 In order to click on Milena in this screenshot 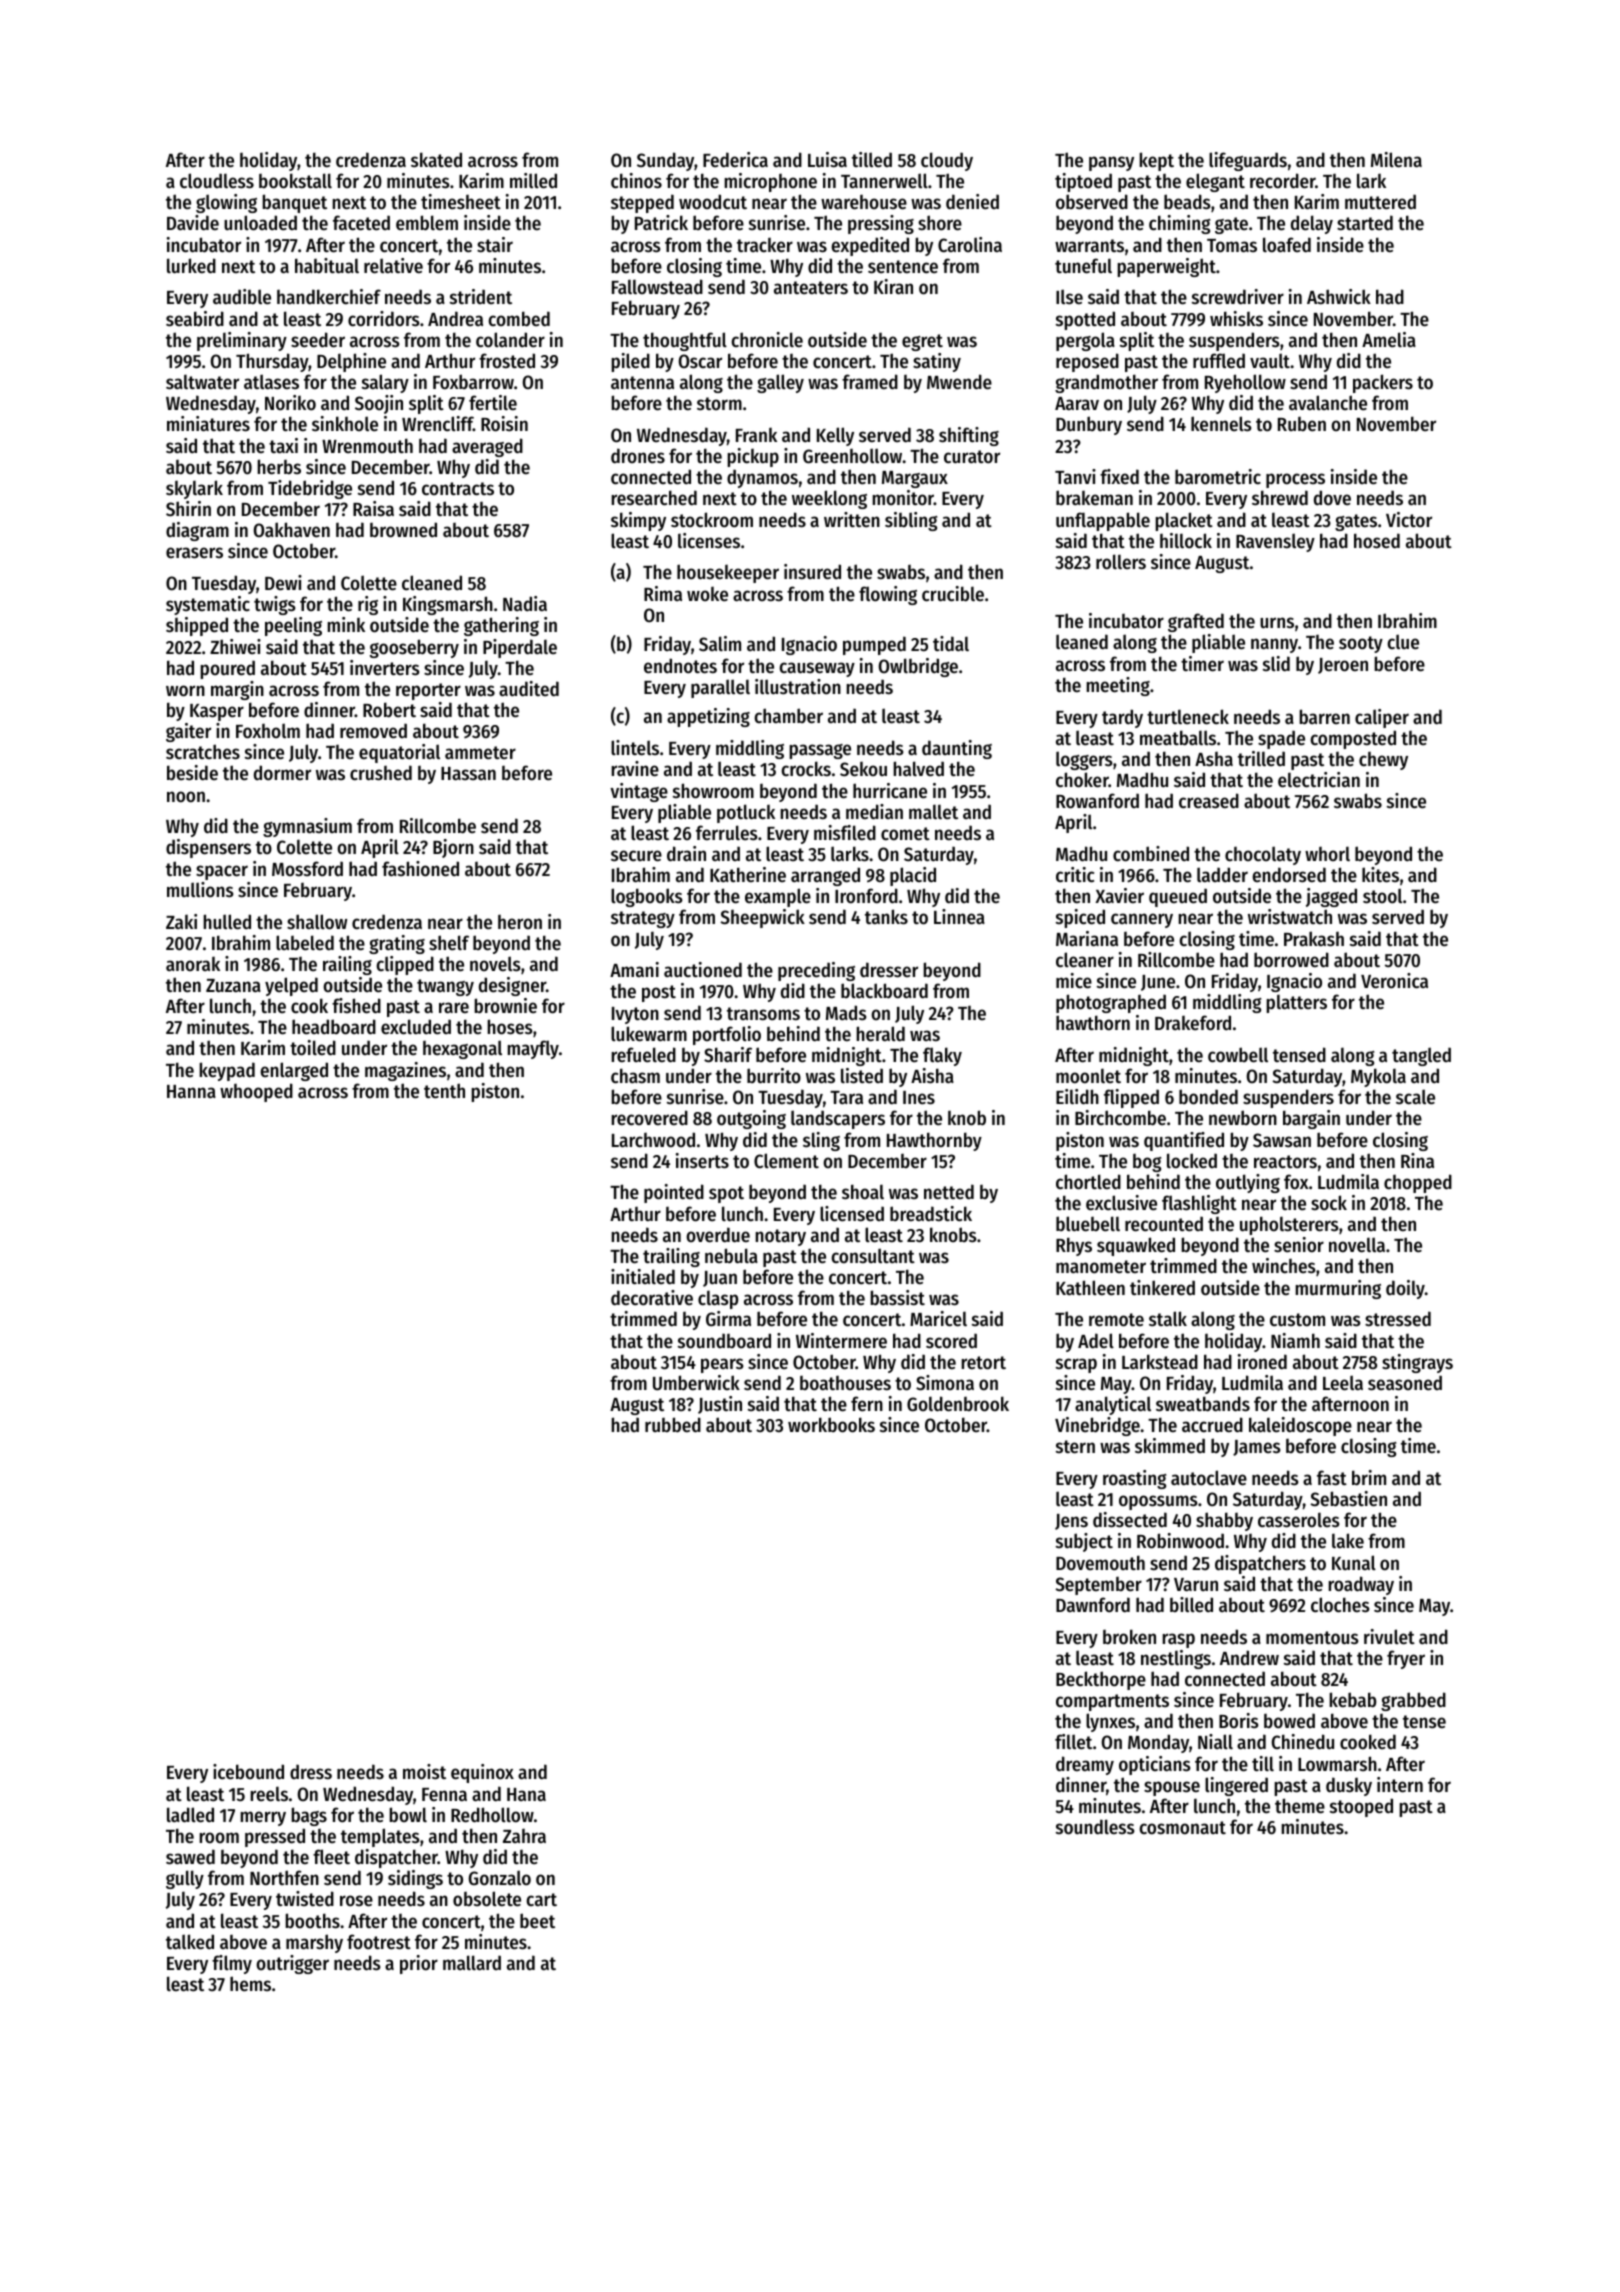, I will do `click(1396, 160)`.
